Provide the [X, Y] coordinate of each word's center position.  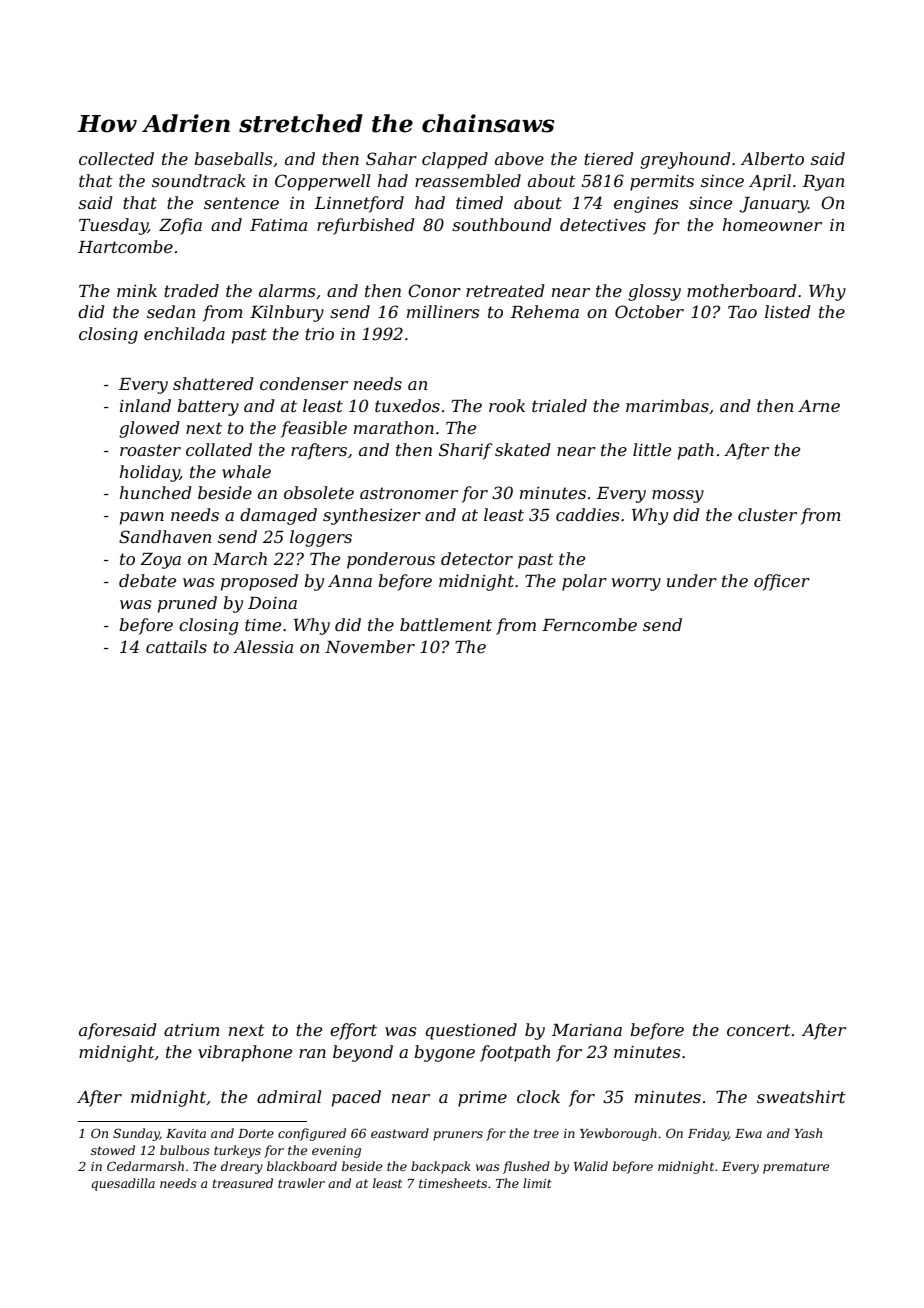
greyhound [685, 160]
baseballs [233, 158]
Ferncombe [589, 624]
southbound [501, 224]
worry [636, 584]
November [370, 646]
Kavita [186, 1133]
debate [147, 580]
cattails [176, 646]
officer [782, 582]
